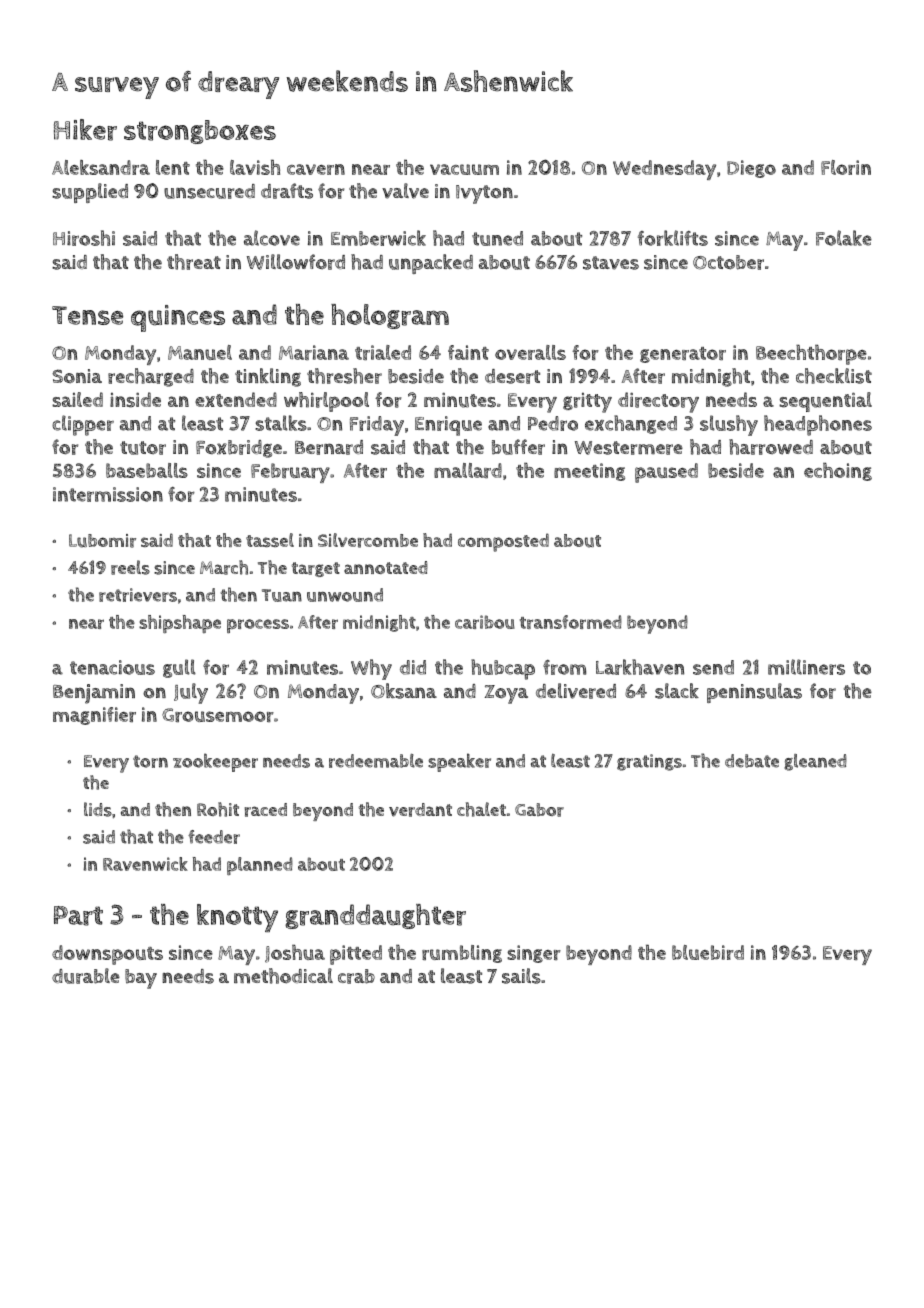  Describe the element at coordinates (666, 473) in the screenshot. I see `paused` at that location.
